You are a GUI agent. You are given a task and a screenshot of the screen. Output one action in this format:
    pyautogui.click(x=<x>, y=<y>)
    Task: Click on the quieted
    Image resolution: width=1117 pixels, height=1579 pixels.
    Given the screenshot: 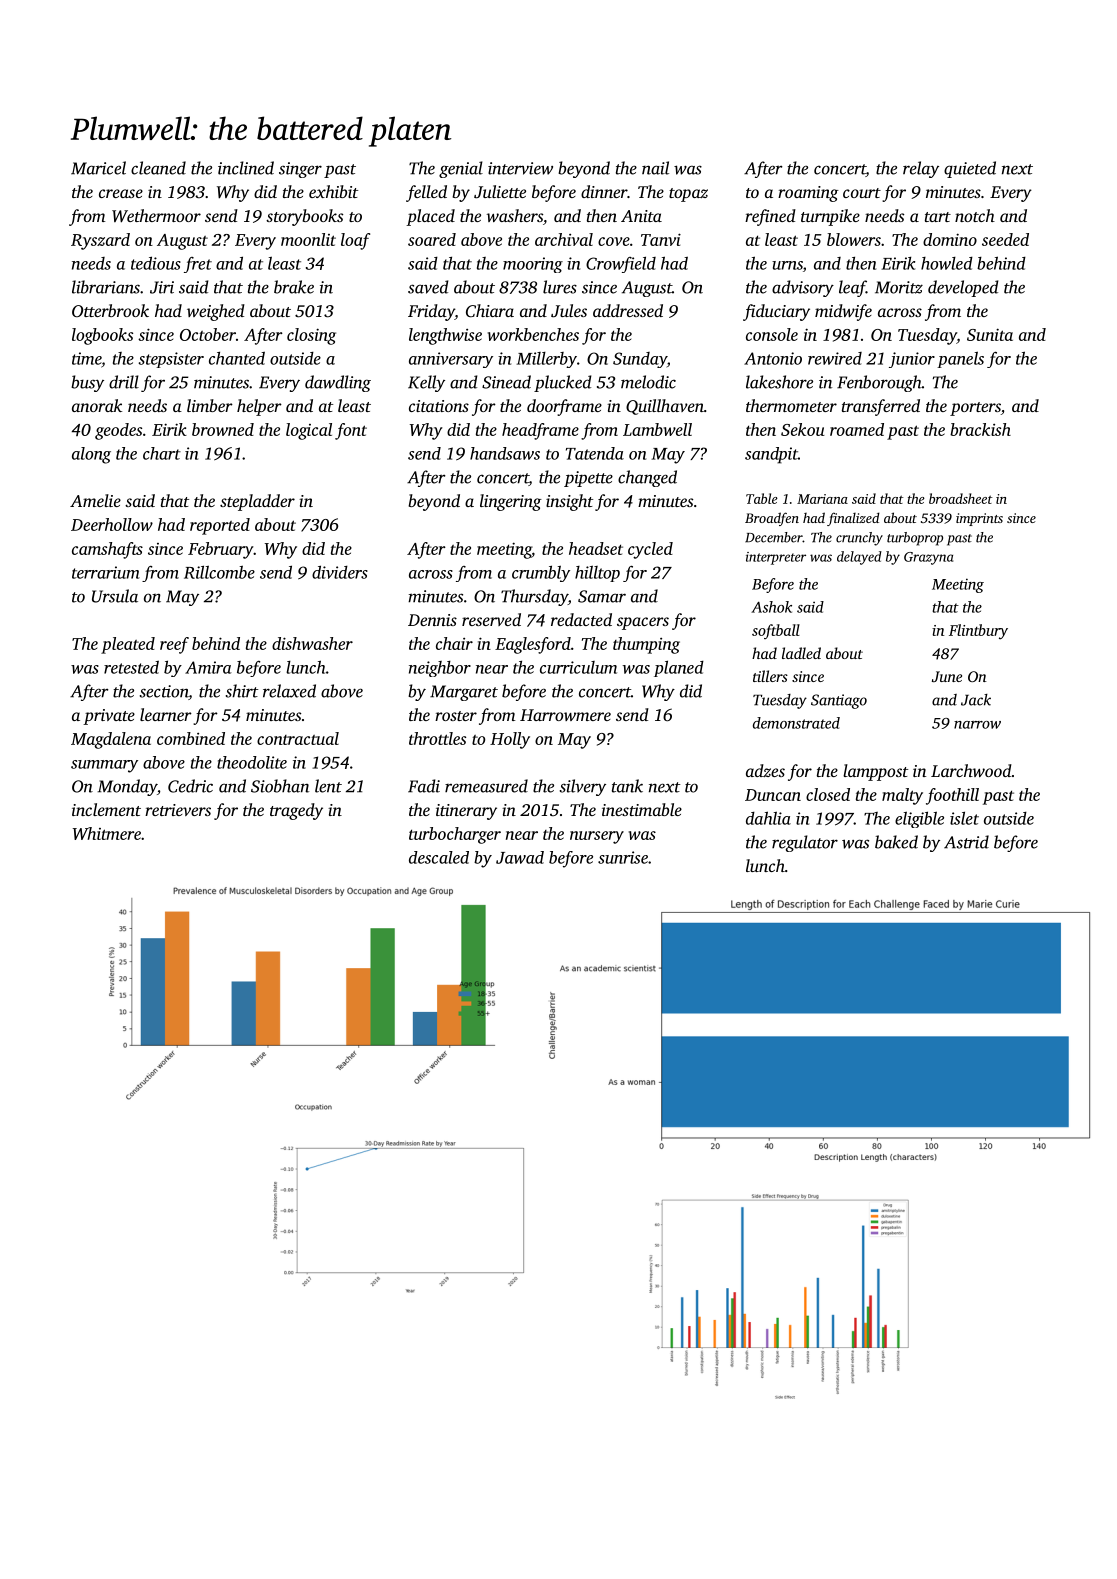 What is the action you would take?
    pyautogui.click(x=970, y=169)
